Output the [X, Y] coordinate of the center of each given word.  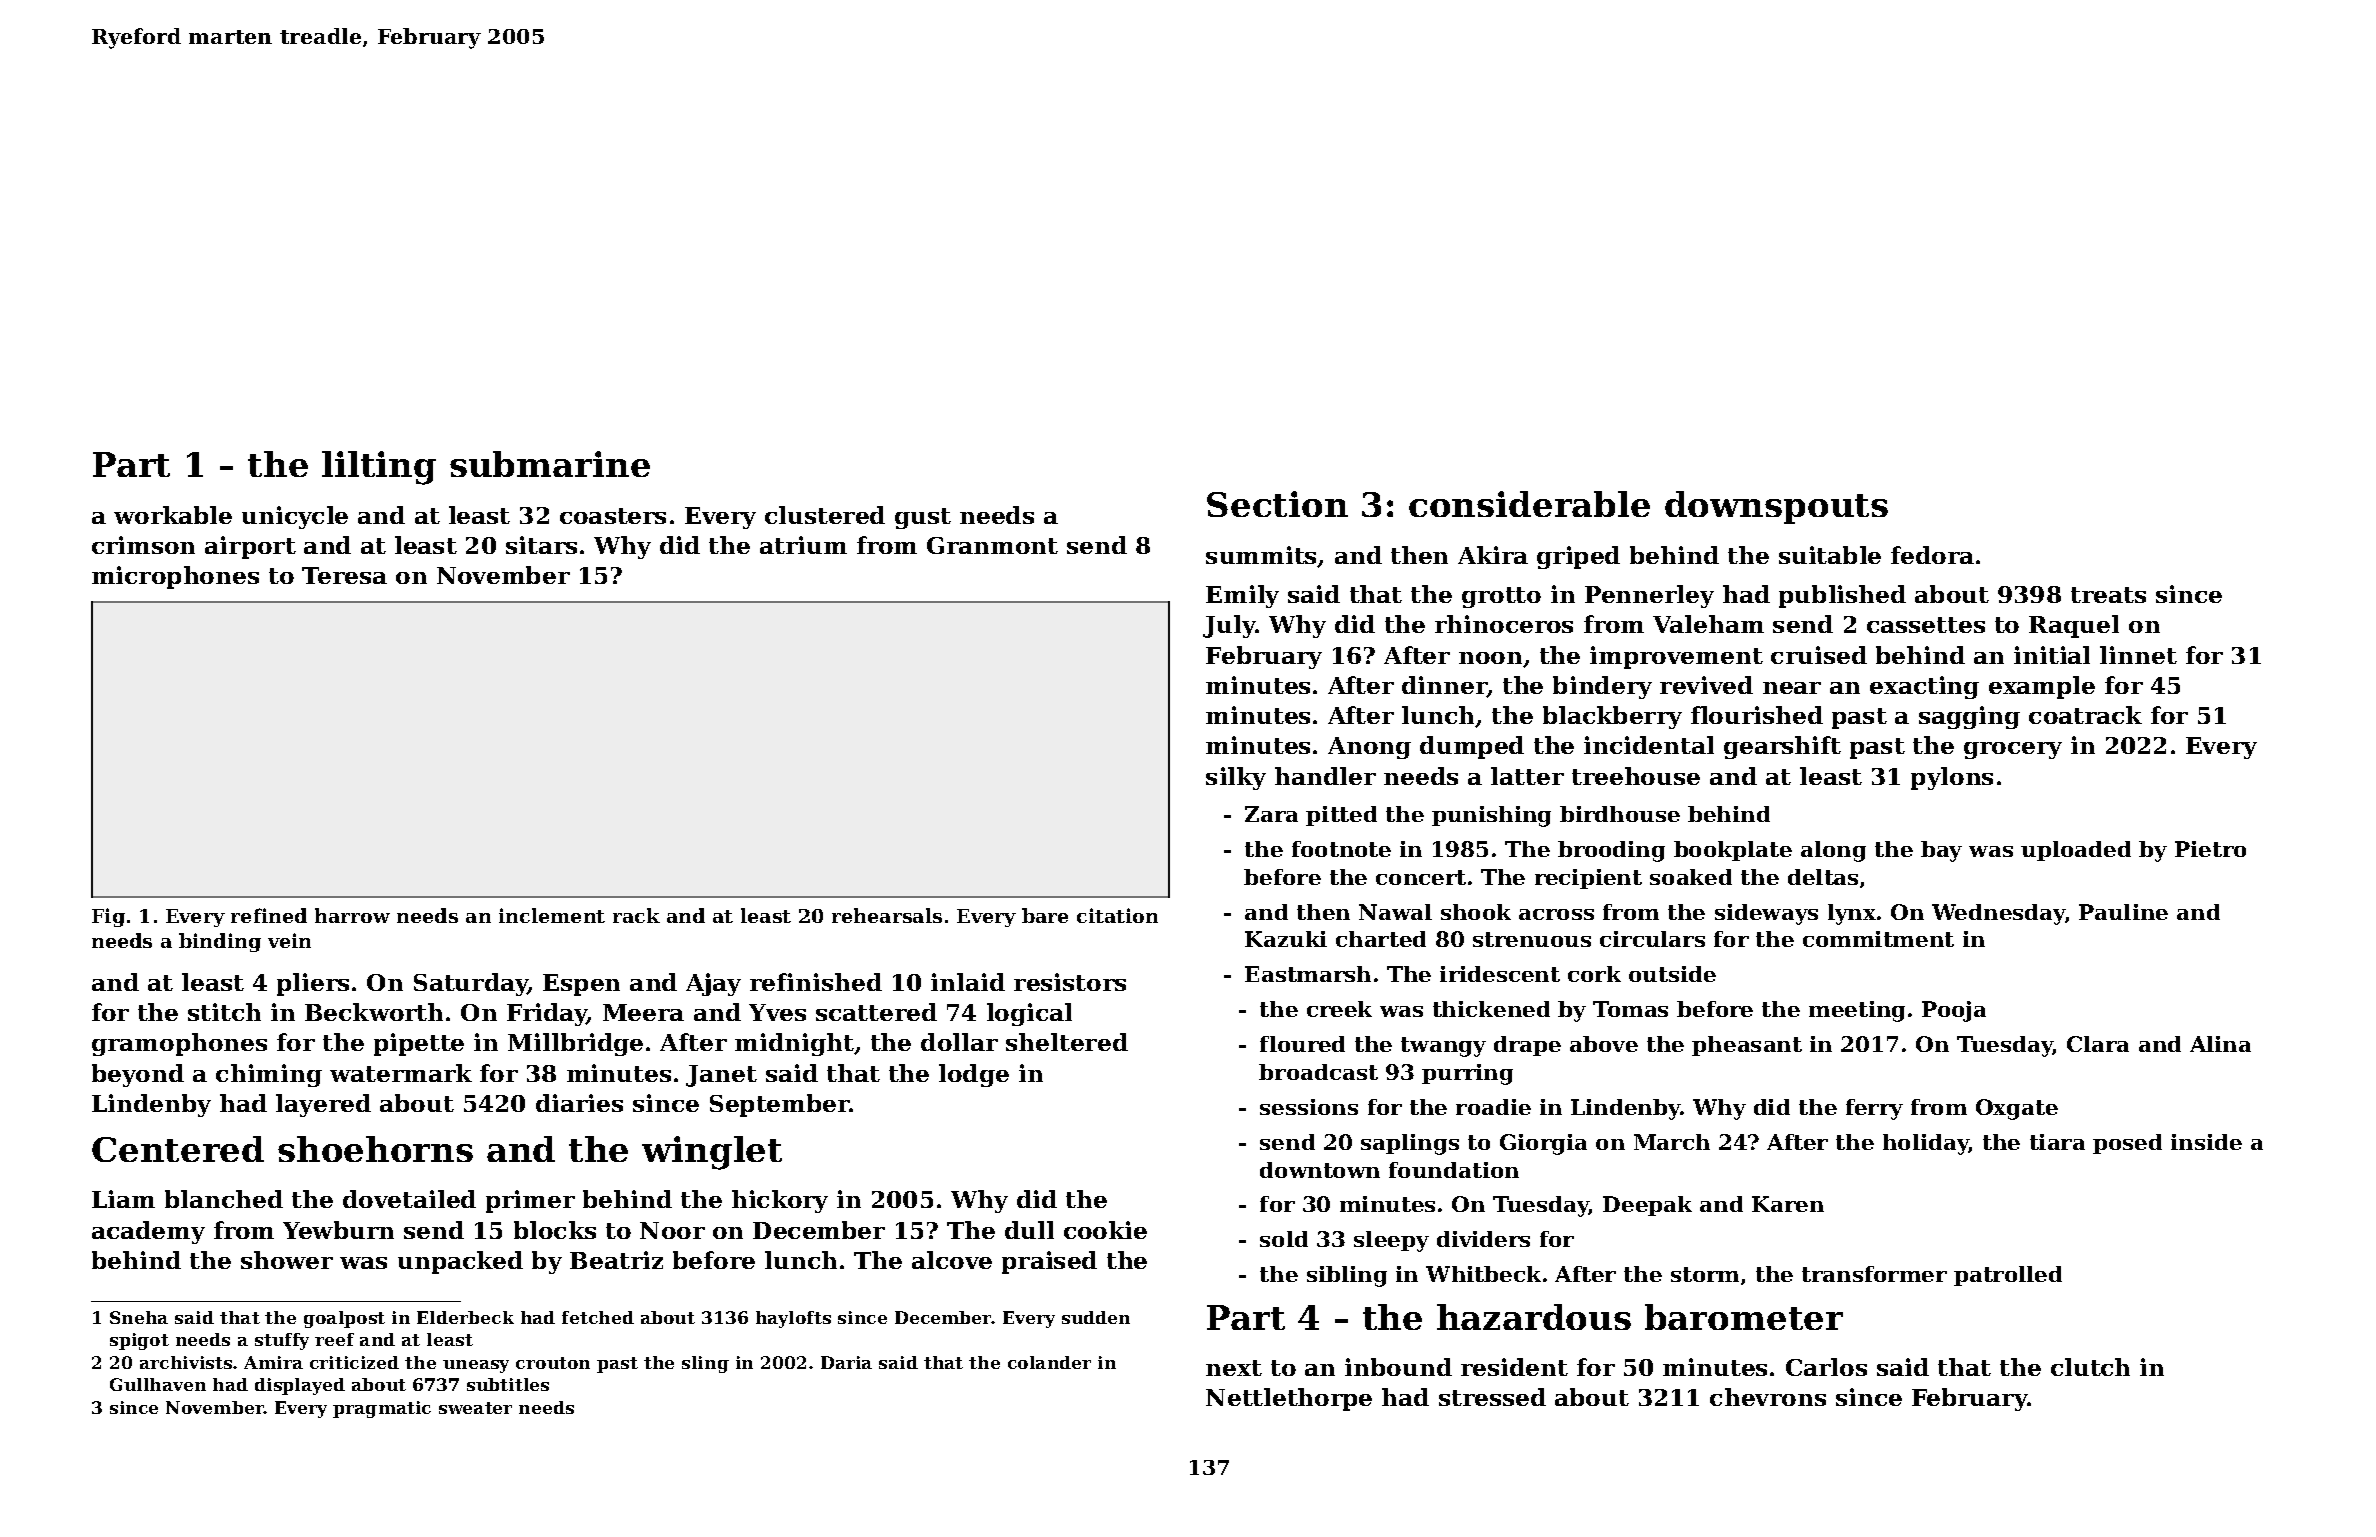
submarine [550, 464]
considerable [1529, 504]
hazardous [1534, 1317]
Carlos [1826, 1367]
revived [1706, 685]
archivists [186, 1362]
